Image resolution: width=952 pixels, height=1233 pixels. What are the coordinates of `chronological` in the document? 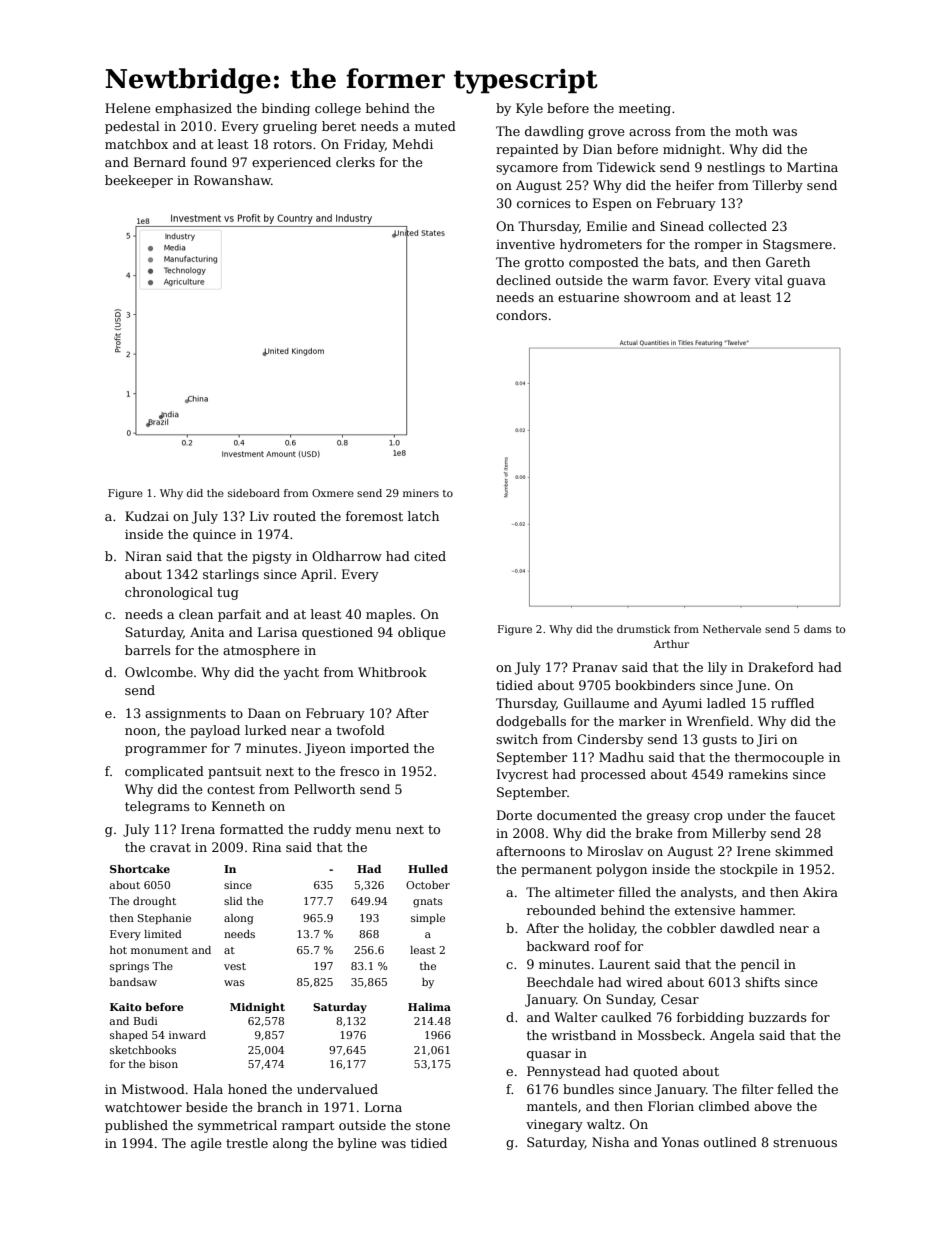 It's located at (169, 593).
